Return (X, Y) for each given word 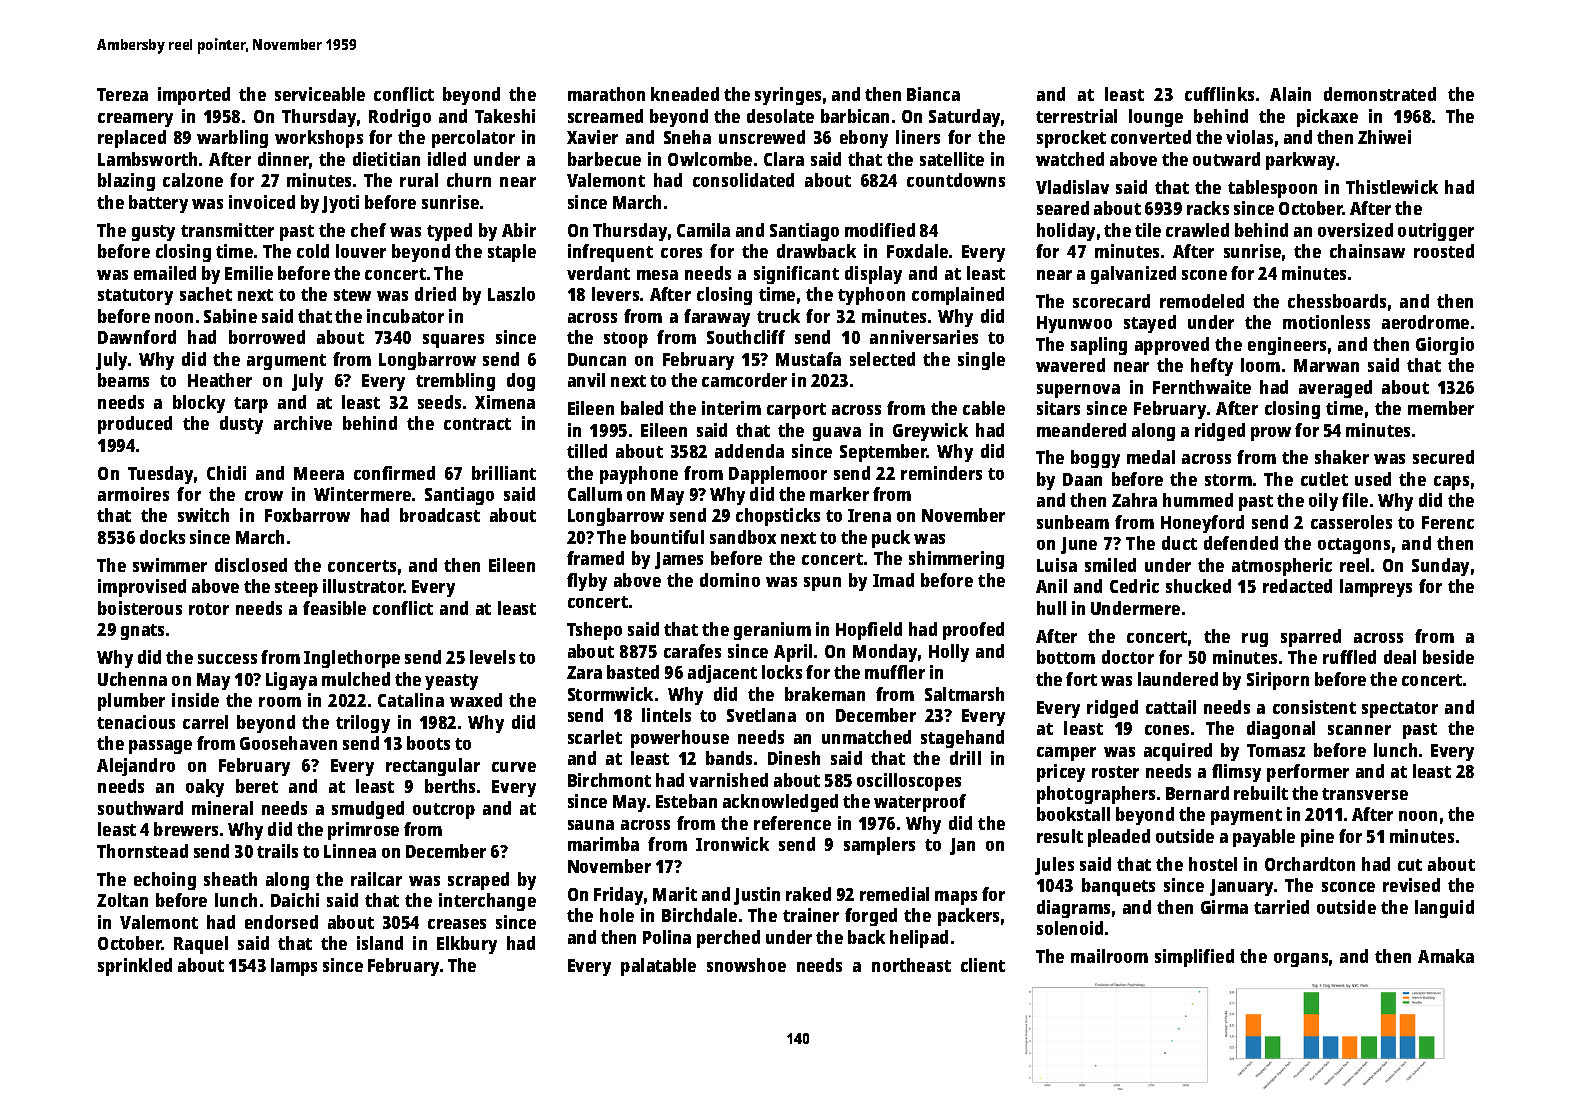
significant (796, 275)
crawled (1197, 230)
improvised (142, 588)
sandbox (743, 537)
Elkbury (467, 945)
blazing (126, 182)
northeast (911, 965)
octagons (1354, 546)
